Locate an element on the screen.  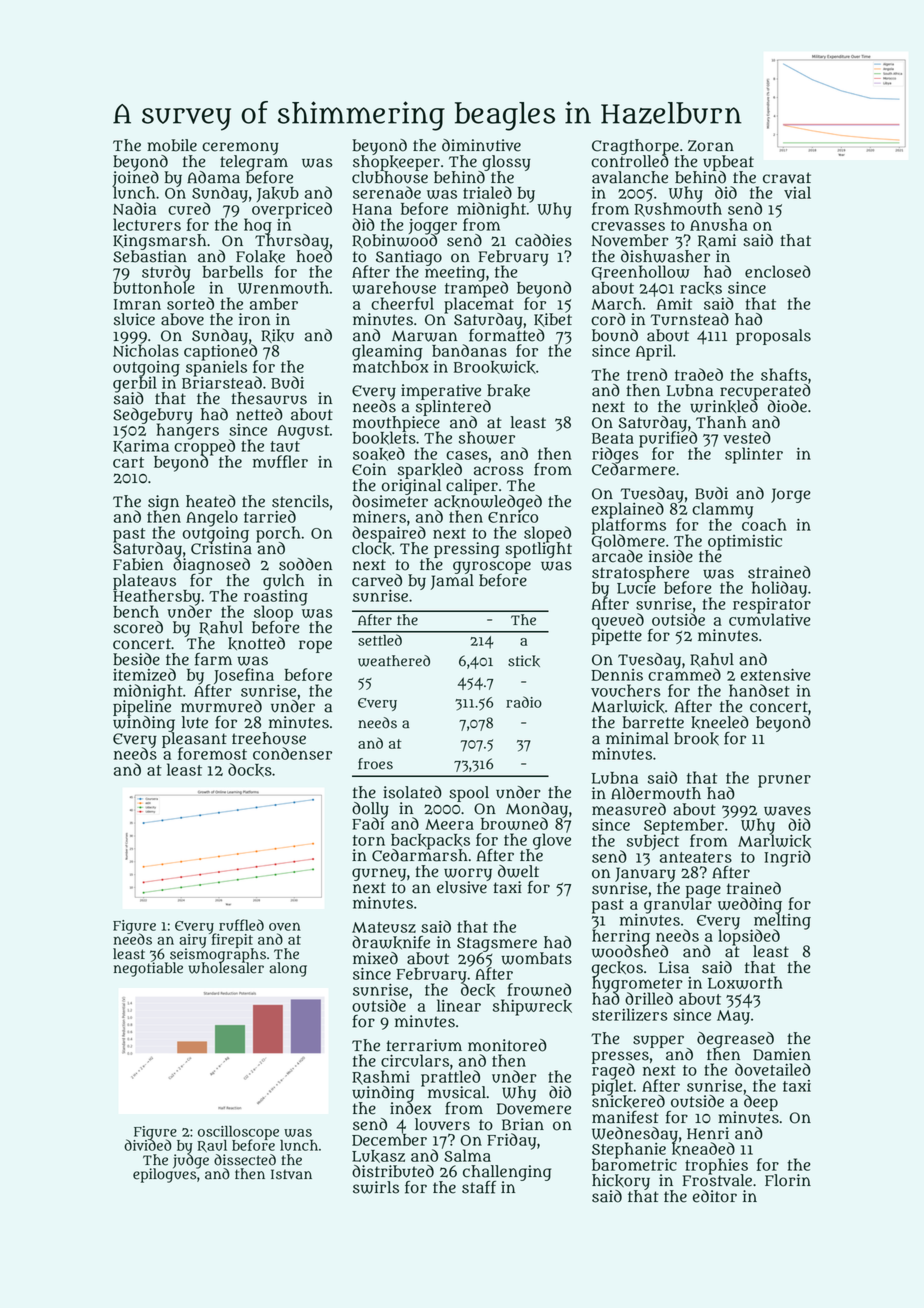
swirls is located at coordinates (376, 1187).
